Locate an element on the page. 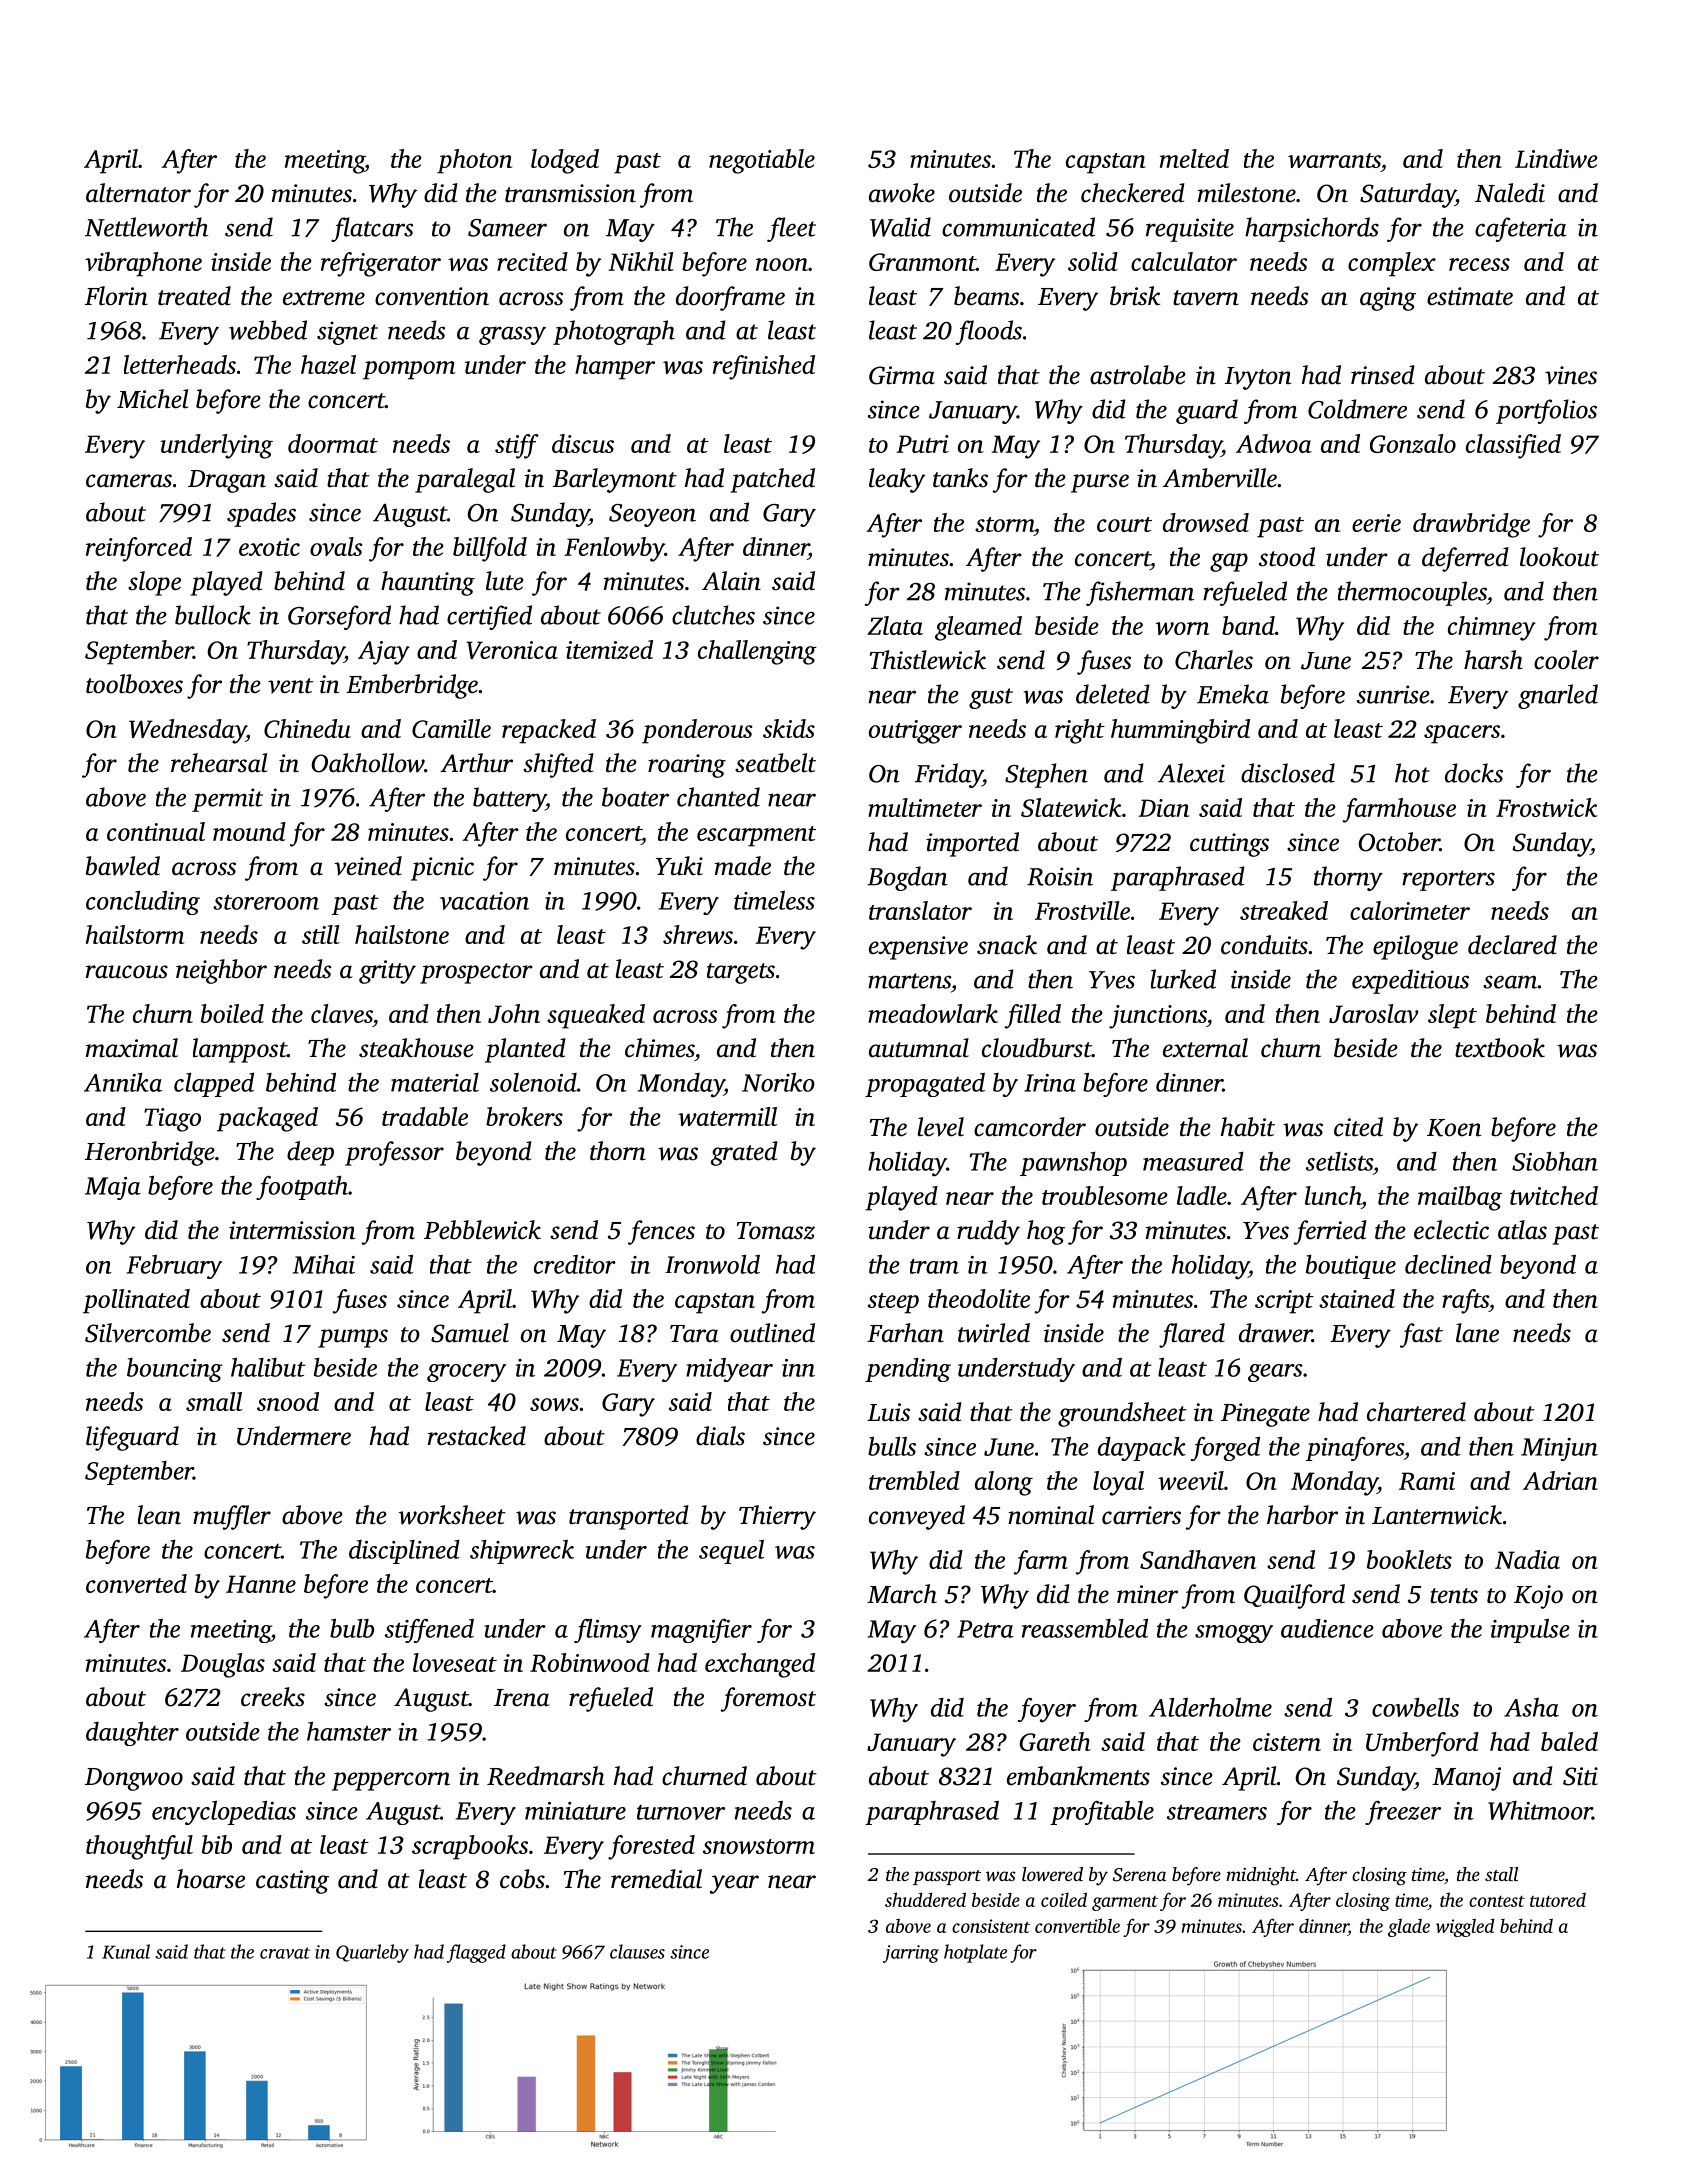 The width and height of the image is (1683, 2178). Gonzalo is located at coordinates (1413, 443).
